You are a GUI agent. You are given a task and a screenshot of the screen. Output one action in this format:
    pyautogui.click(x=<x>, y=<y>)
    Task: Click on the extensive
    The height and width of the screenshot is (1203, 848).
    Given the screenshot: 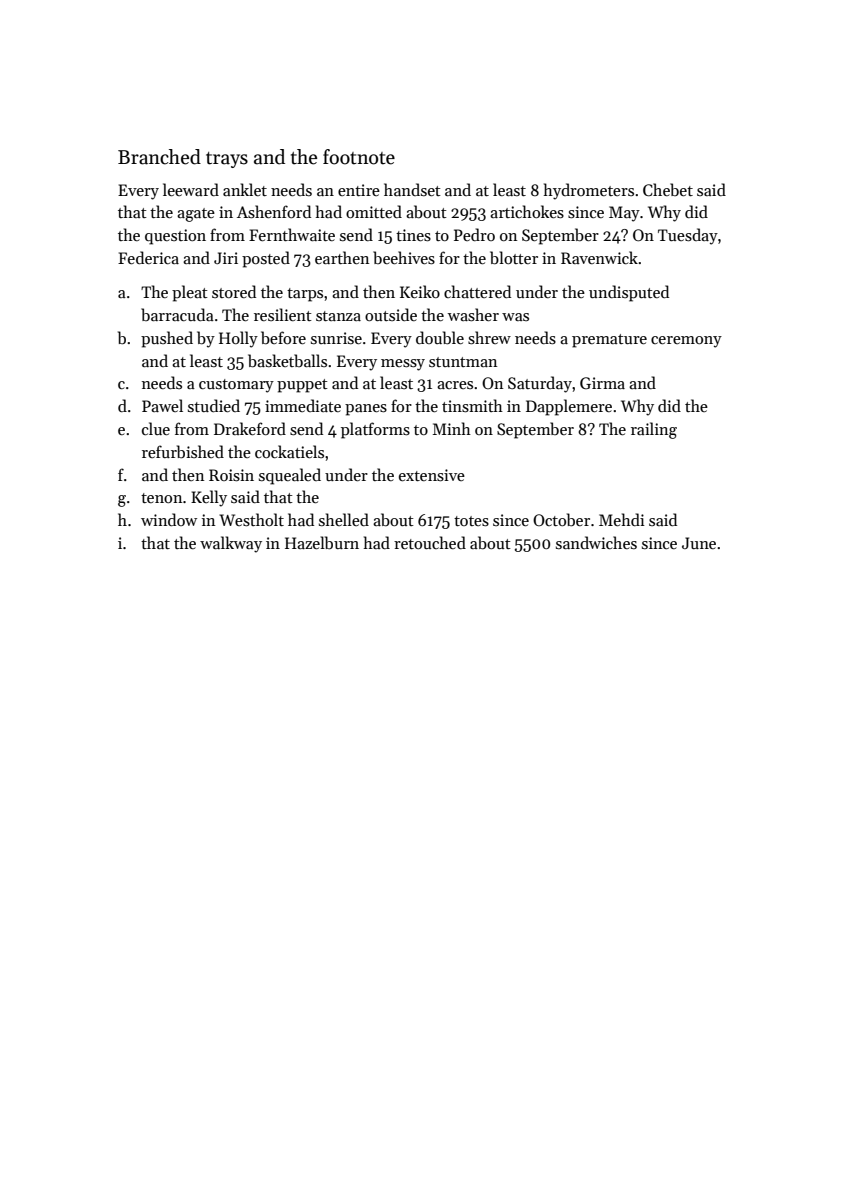 What is the action you would take?
    pyautogui.click(x=432, y=475)
